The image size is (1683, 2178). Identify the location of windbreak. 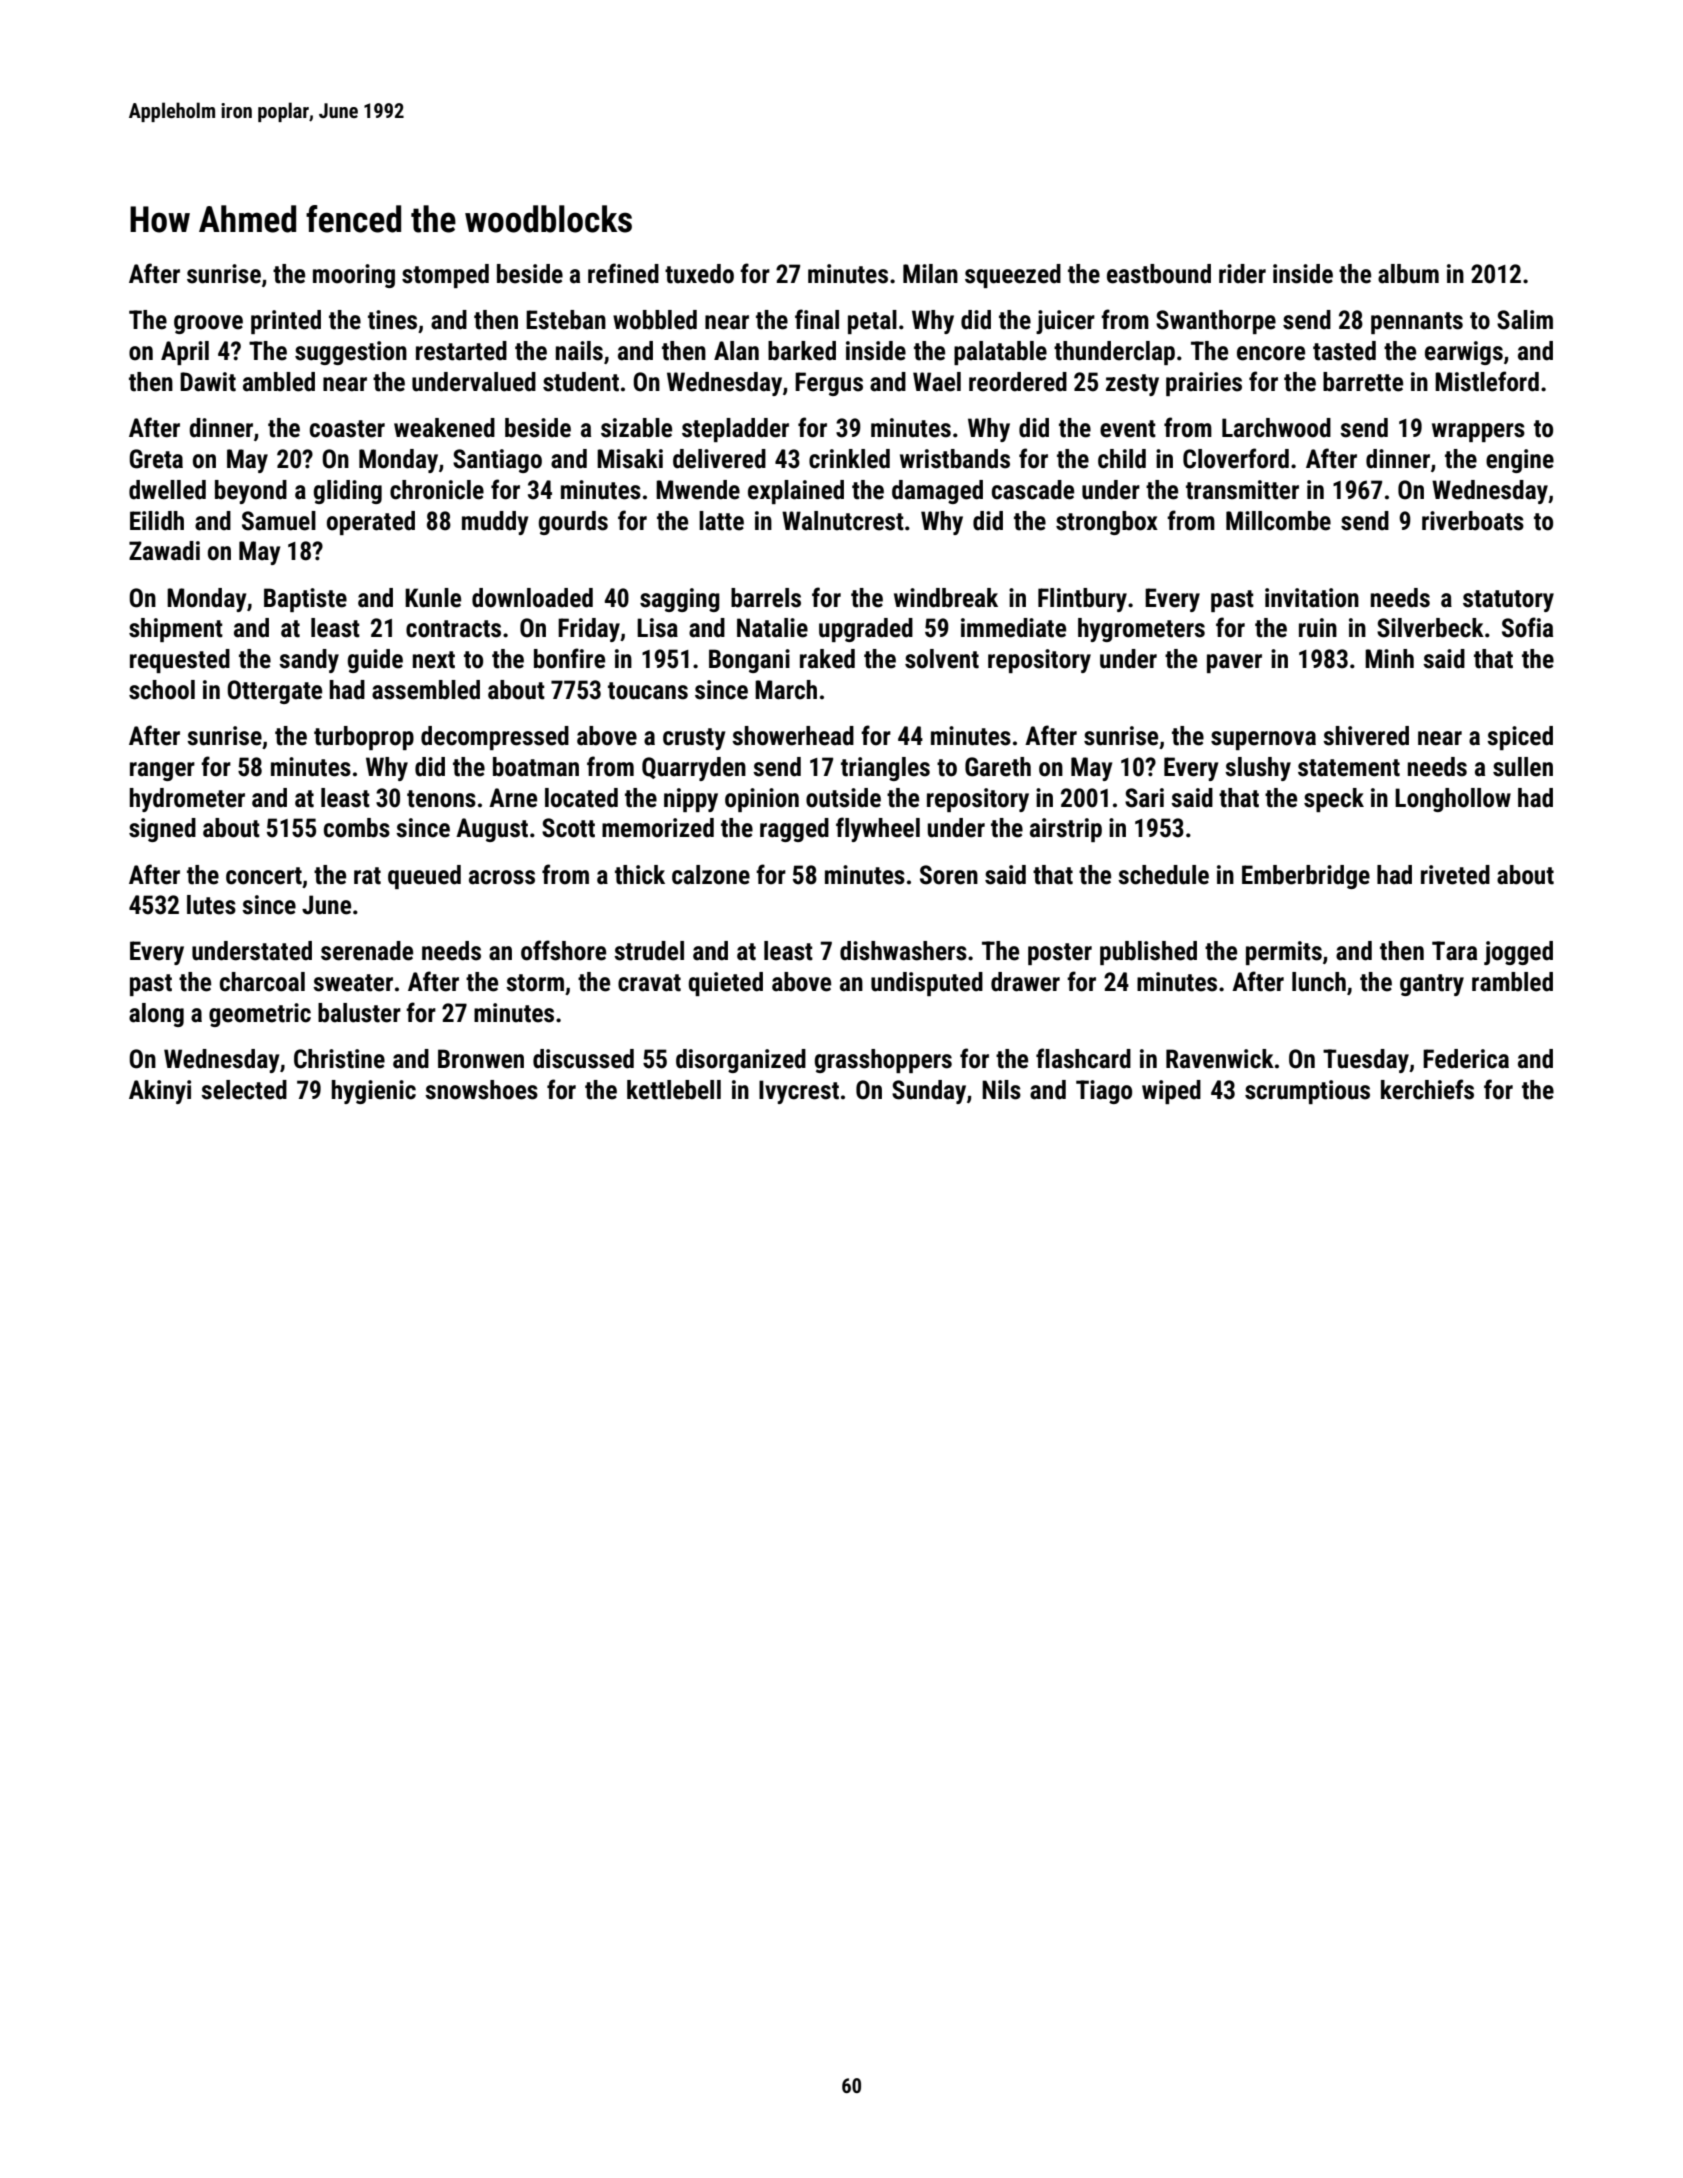
(946, 598).
